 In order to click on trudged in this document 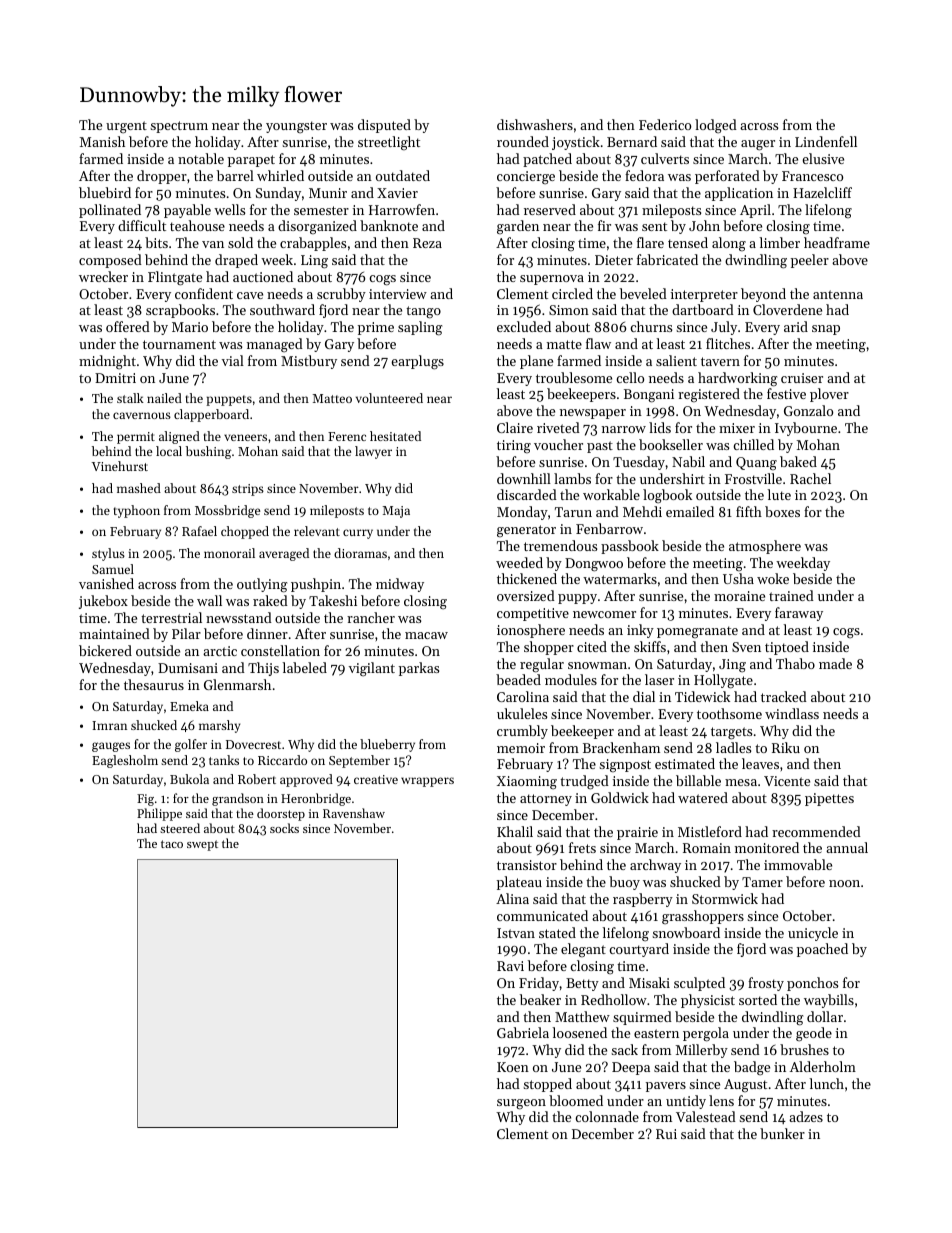, I will do `click(584, 782)`.
